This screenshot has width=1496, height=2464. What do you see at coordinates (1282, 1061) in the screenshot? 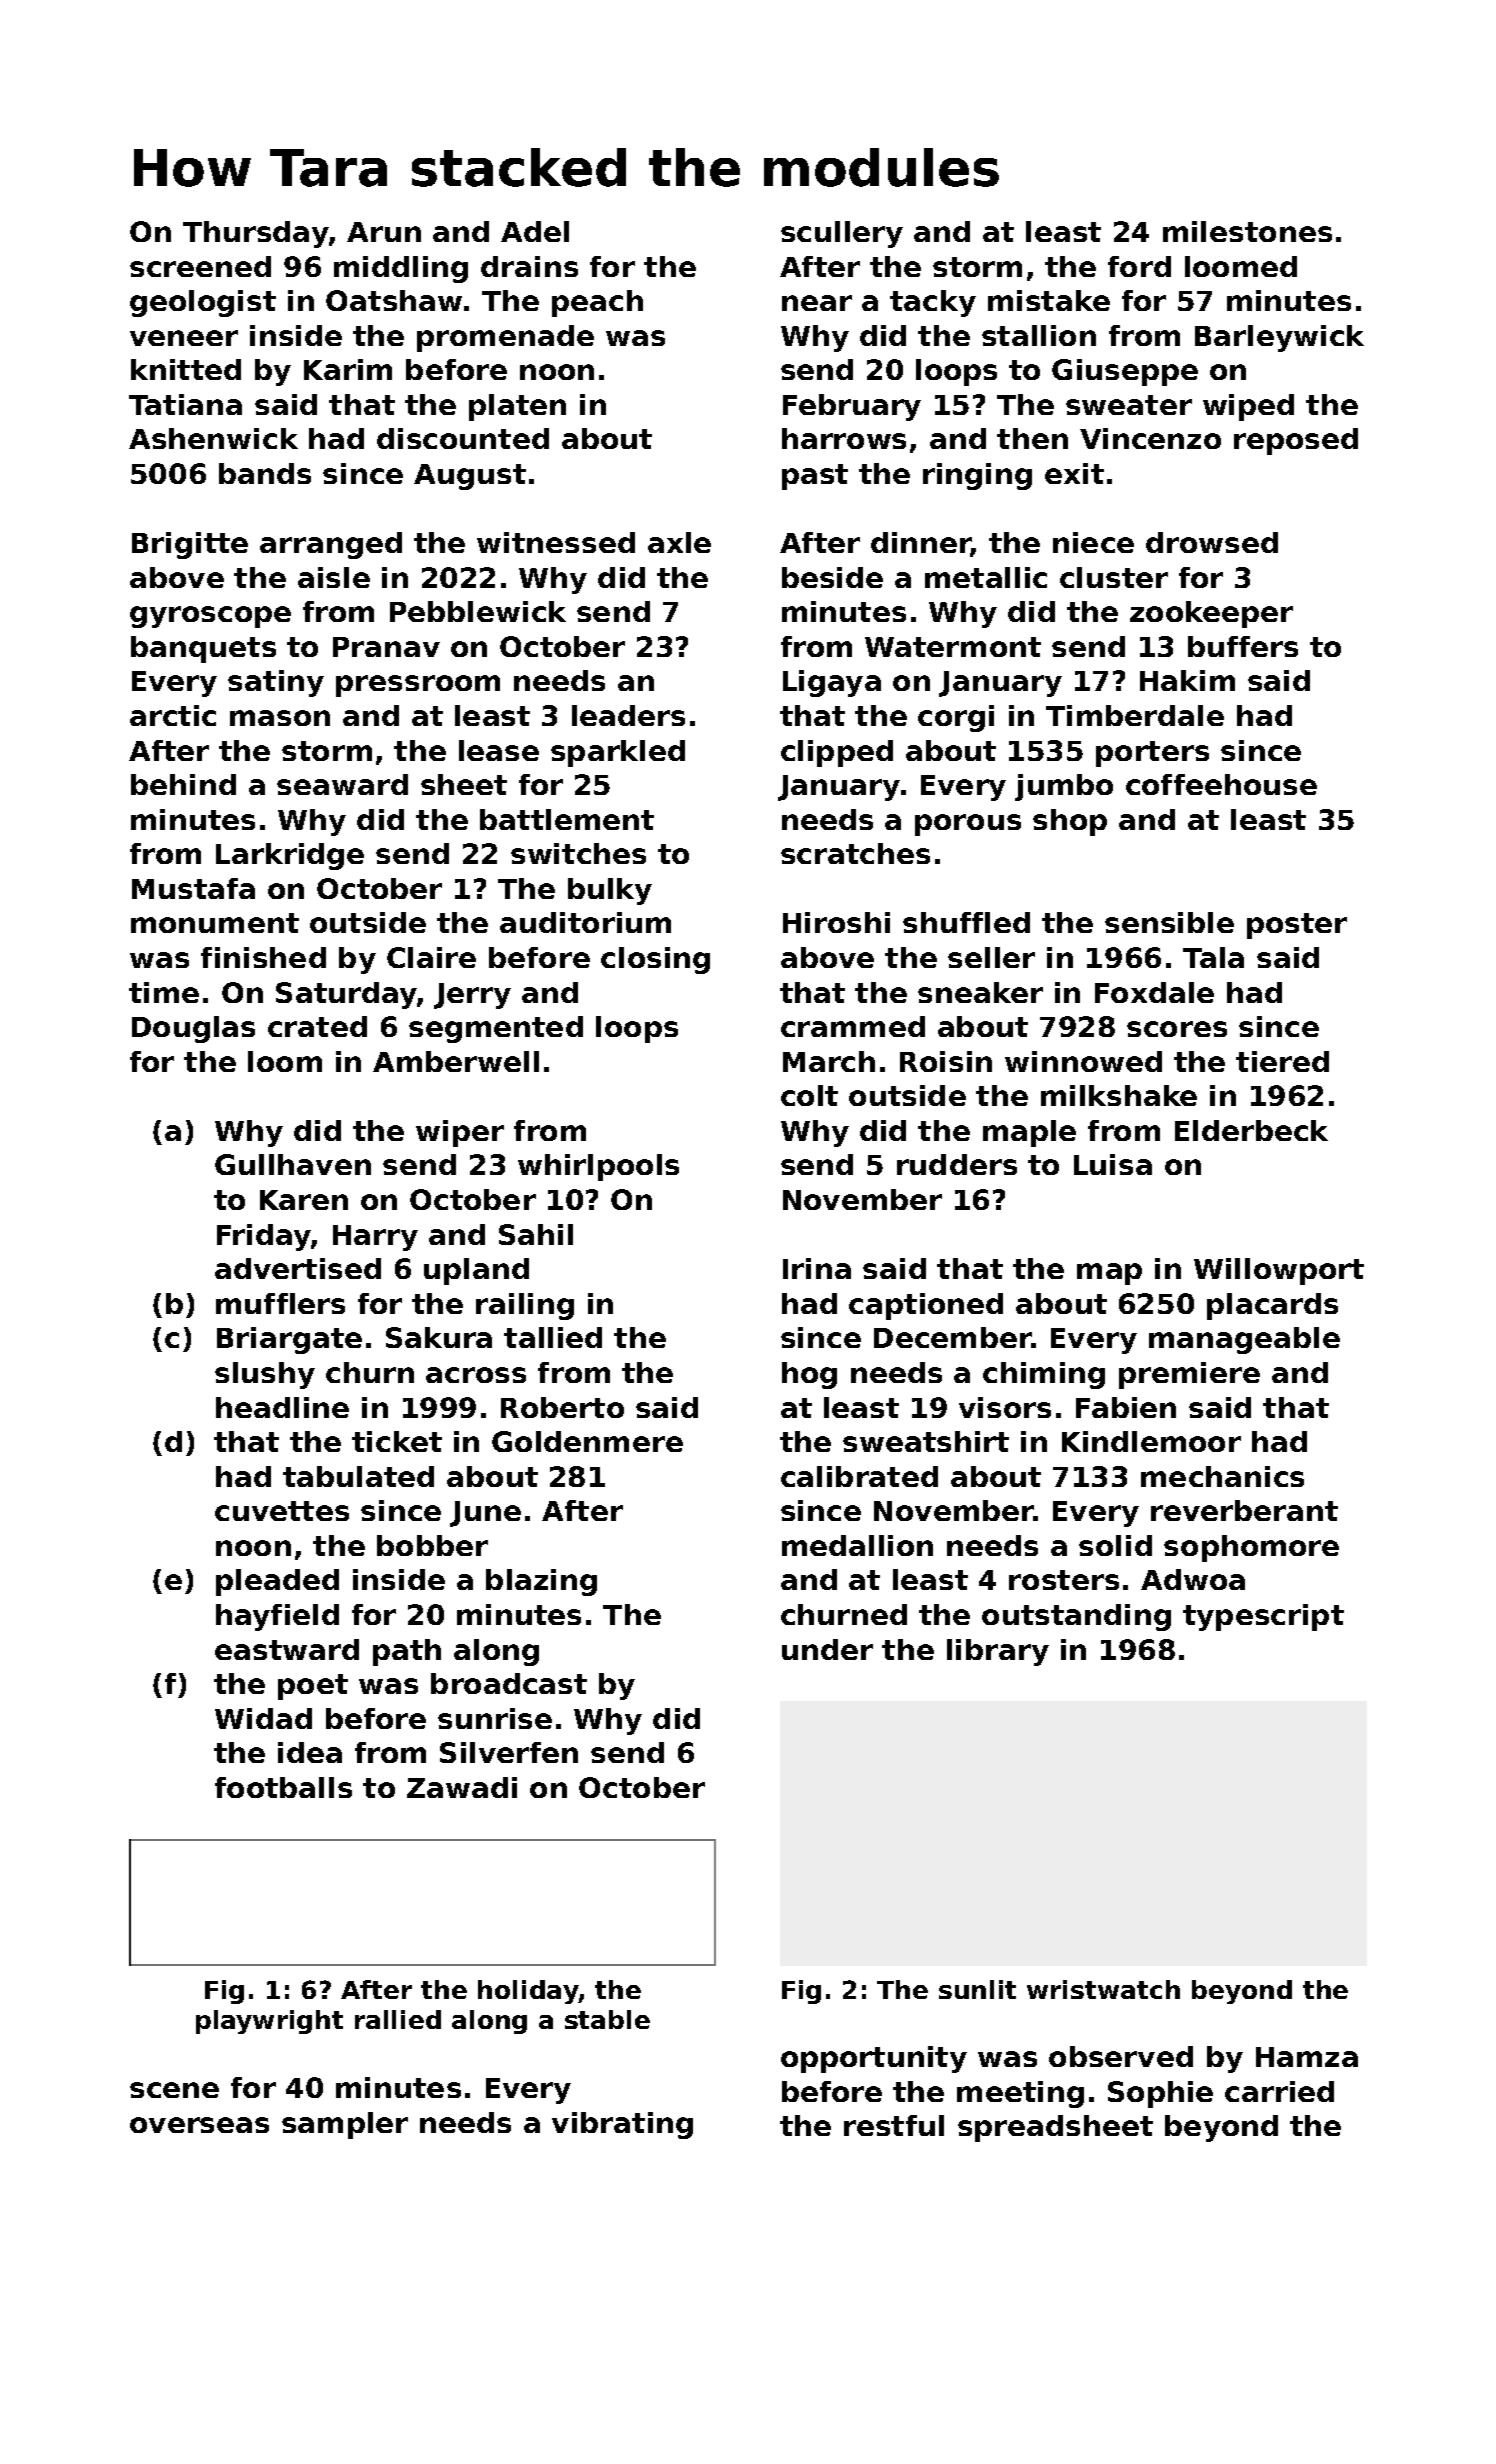
I see `tiered` at bounding box center [1282, 1061].
